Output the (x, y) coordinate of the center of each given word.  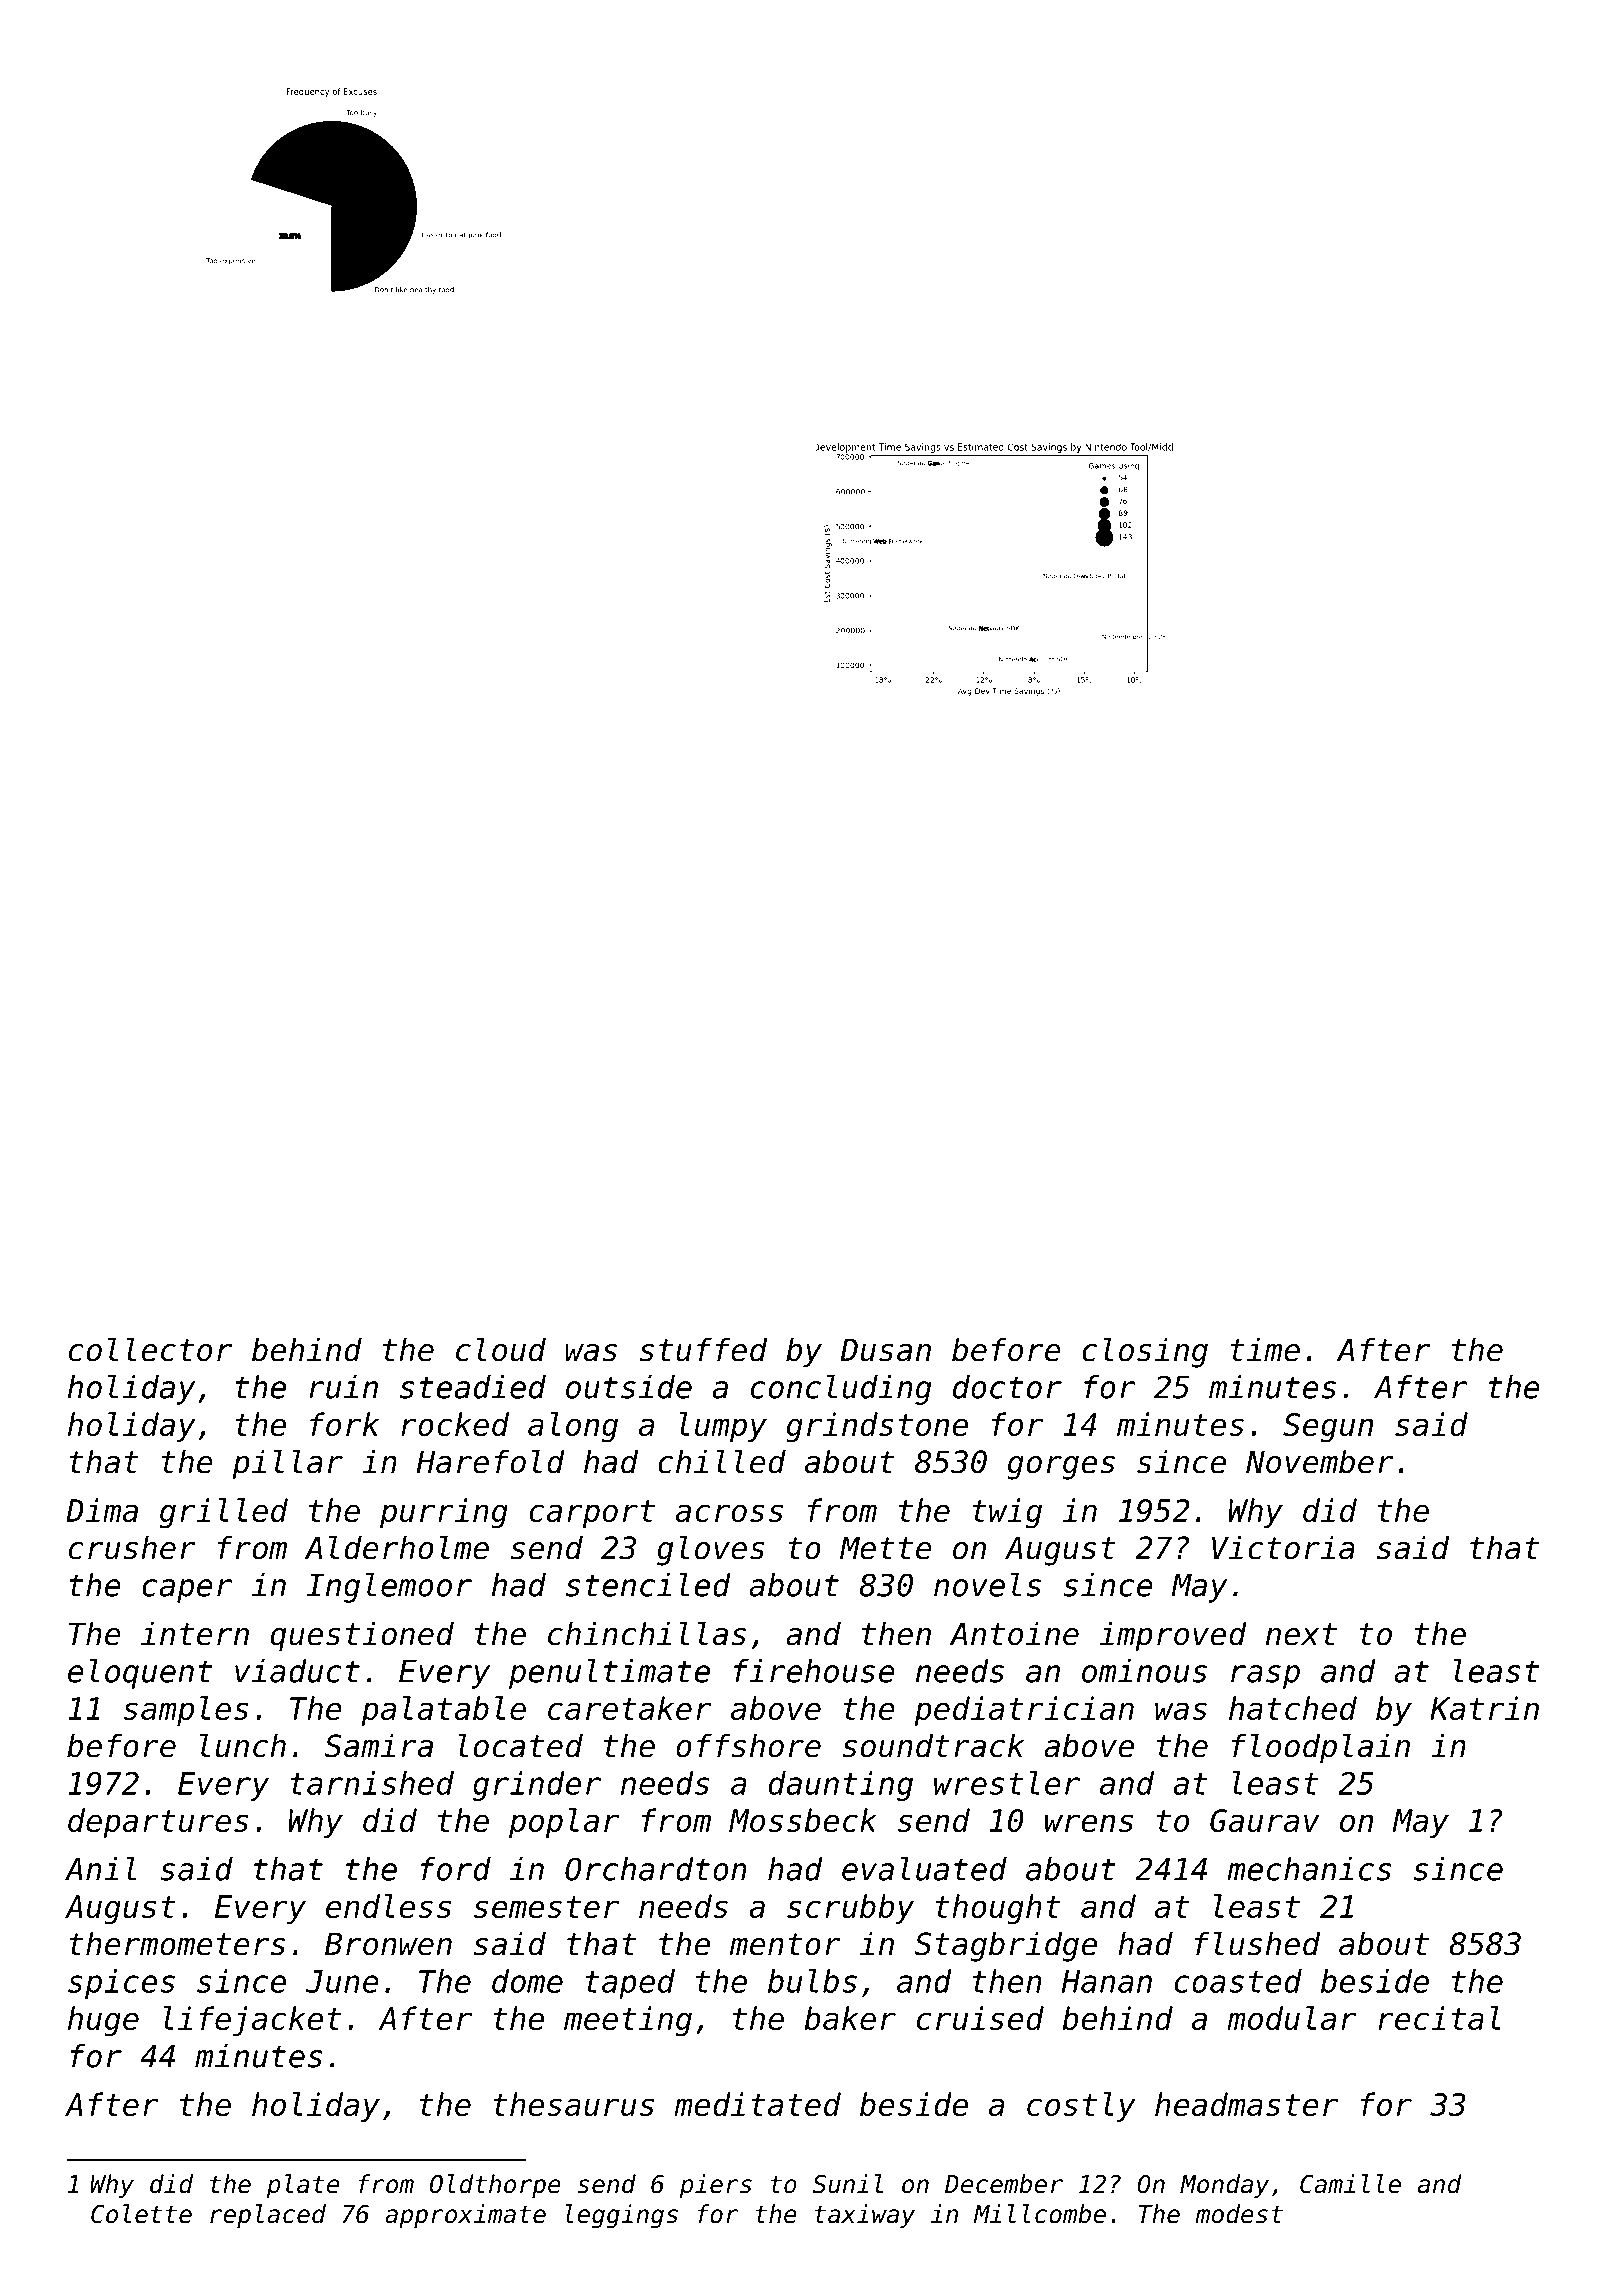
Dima (102, 1510)
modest (1239, 2214)
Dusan (885, 1350)
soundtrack (933, 1745)
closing (1145, 1352)
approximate (465, 2216)
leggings (621, 2216)
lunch (243, 1745)
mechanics (1309, 1869)
